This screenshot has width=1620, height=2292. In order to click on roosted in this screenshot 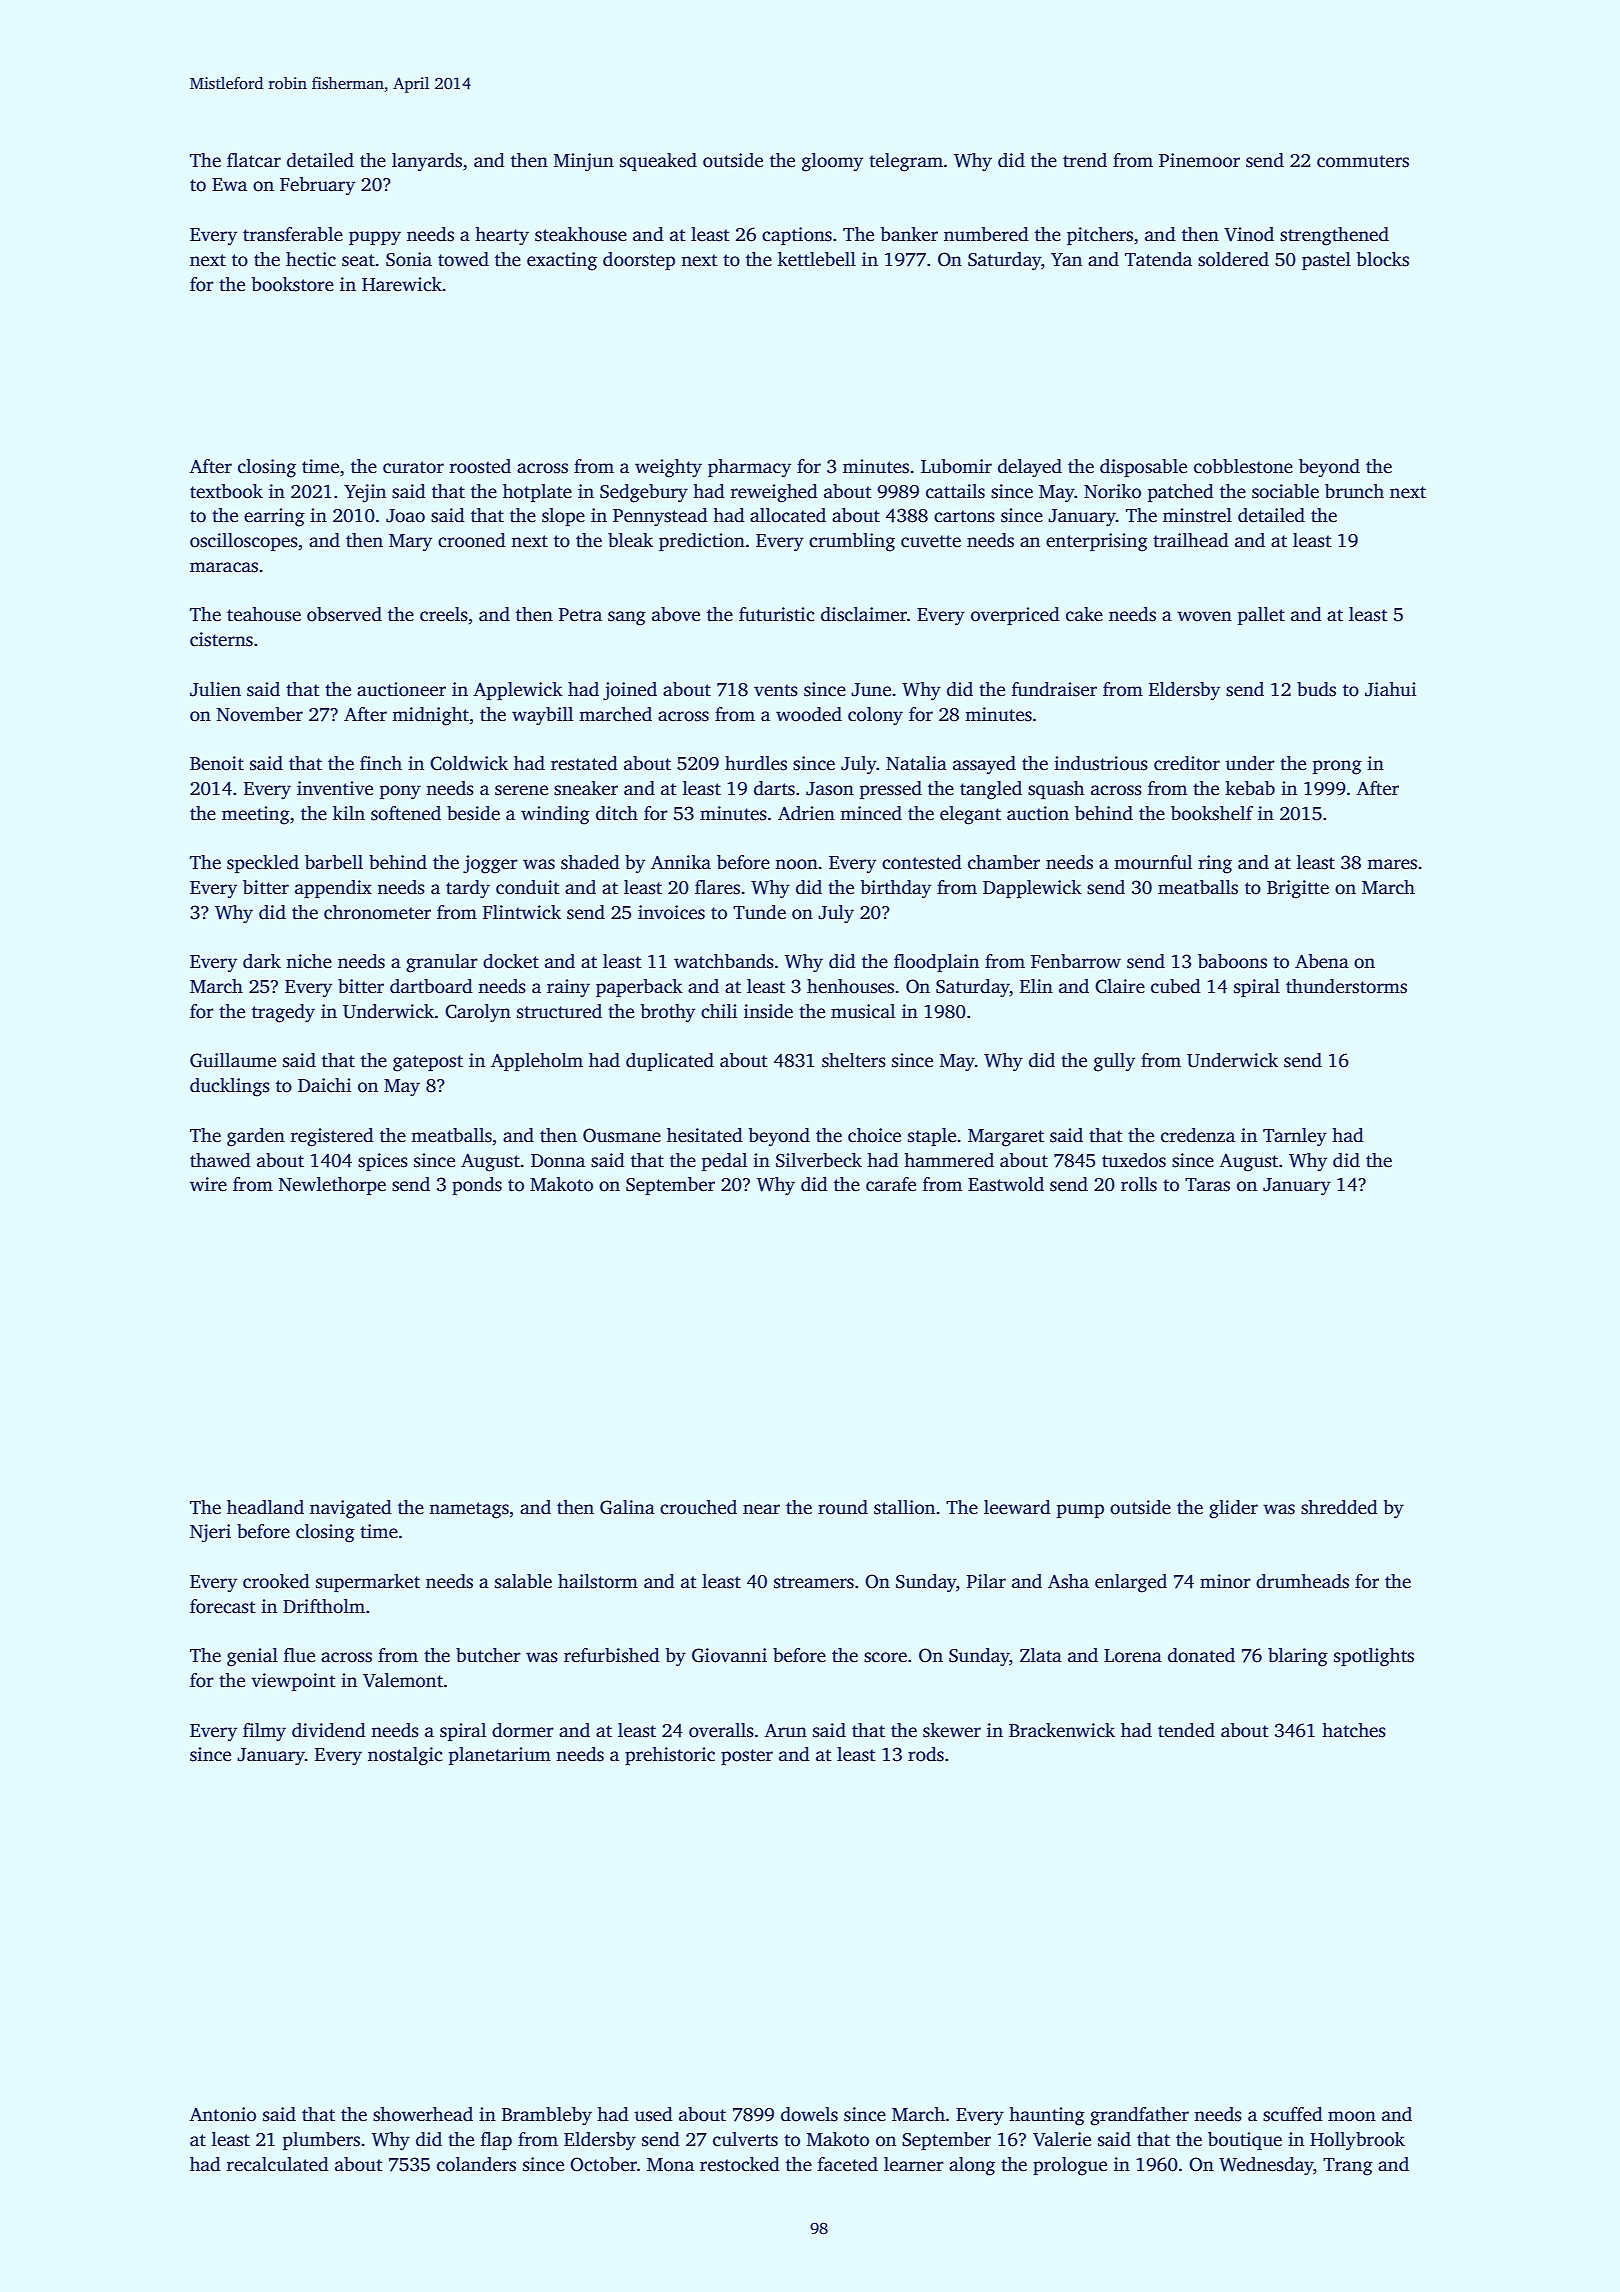, I will do `click(480, 466)`.
